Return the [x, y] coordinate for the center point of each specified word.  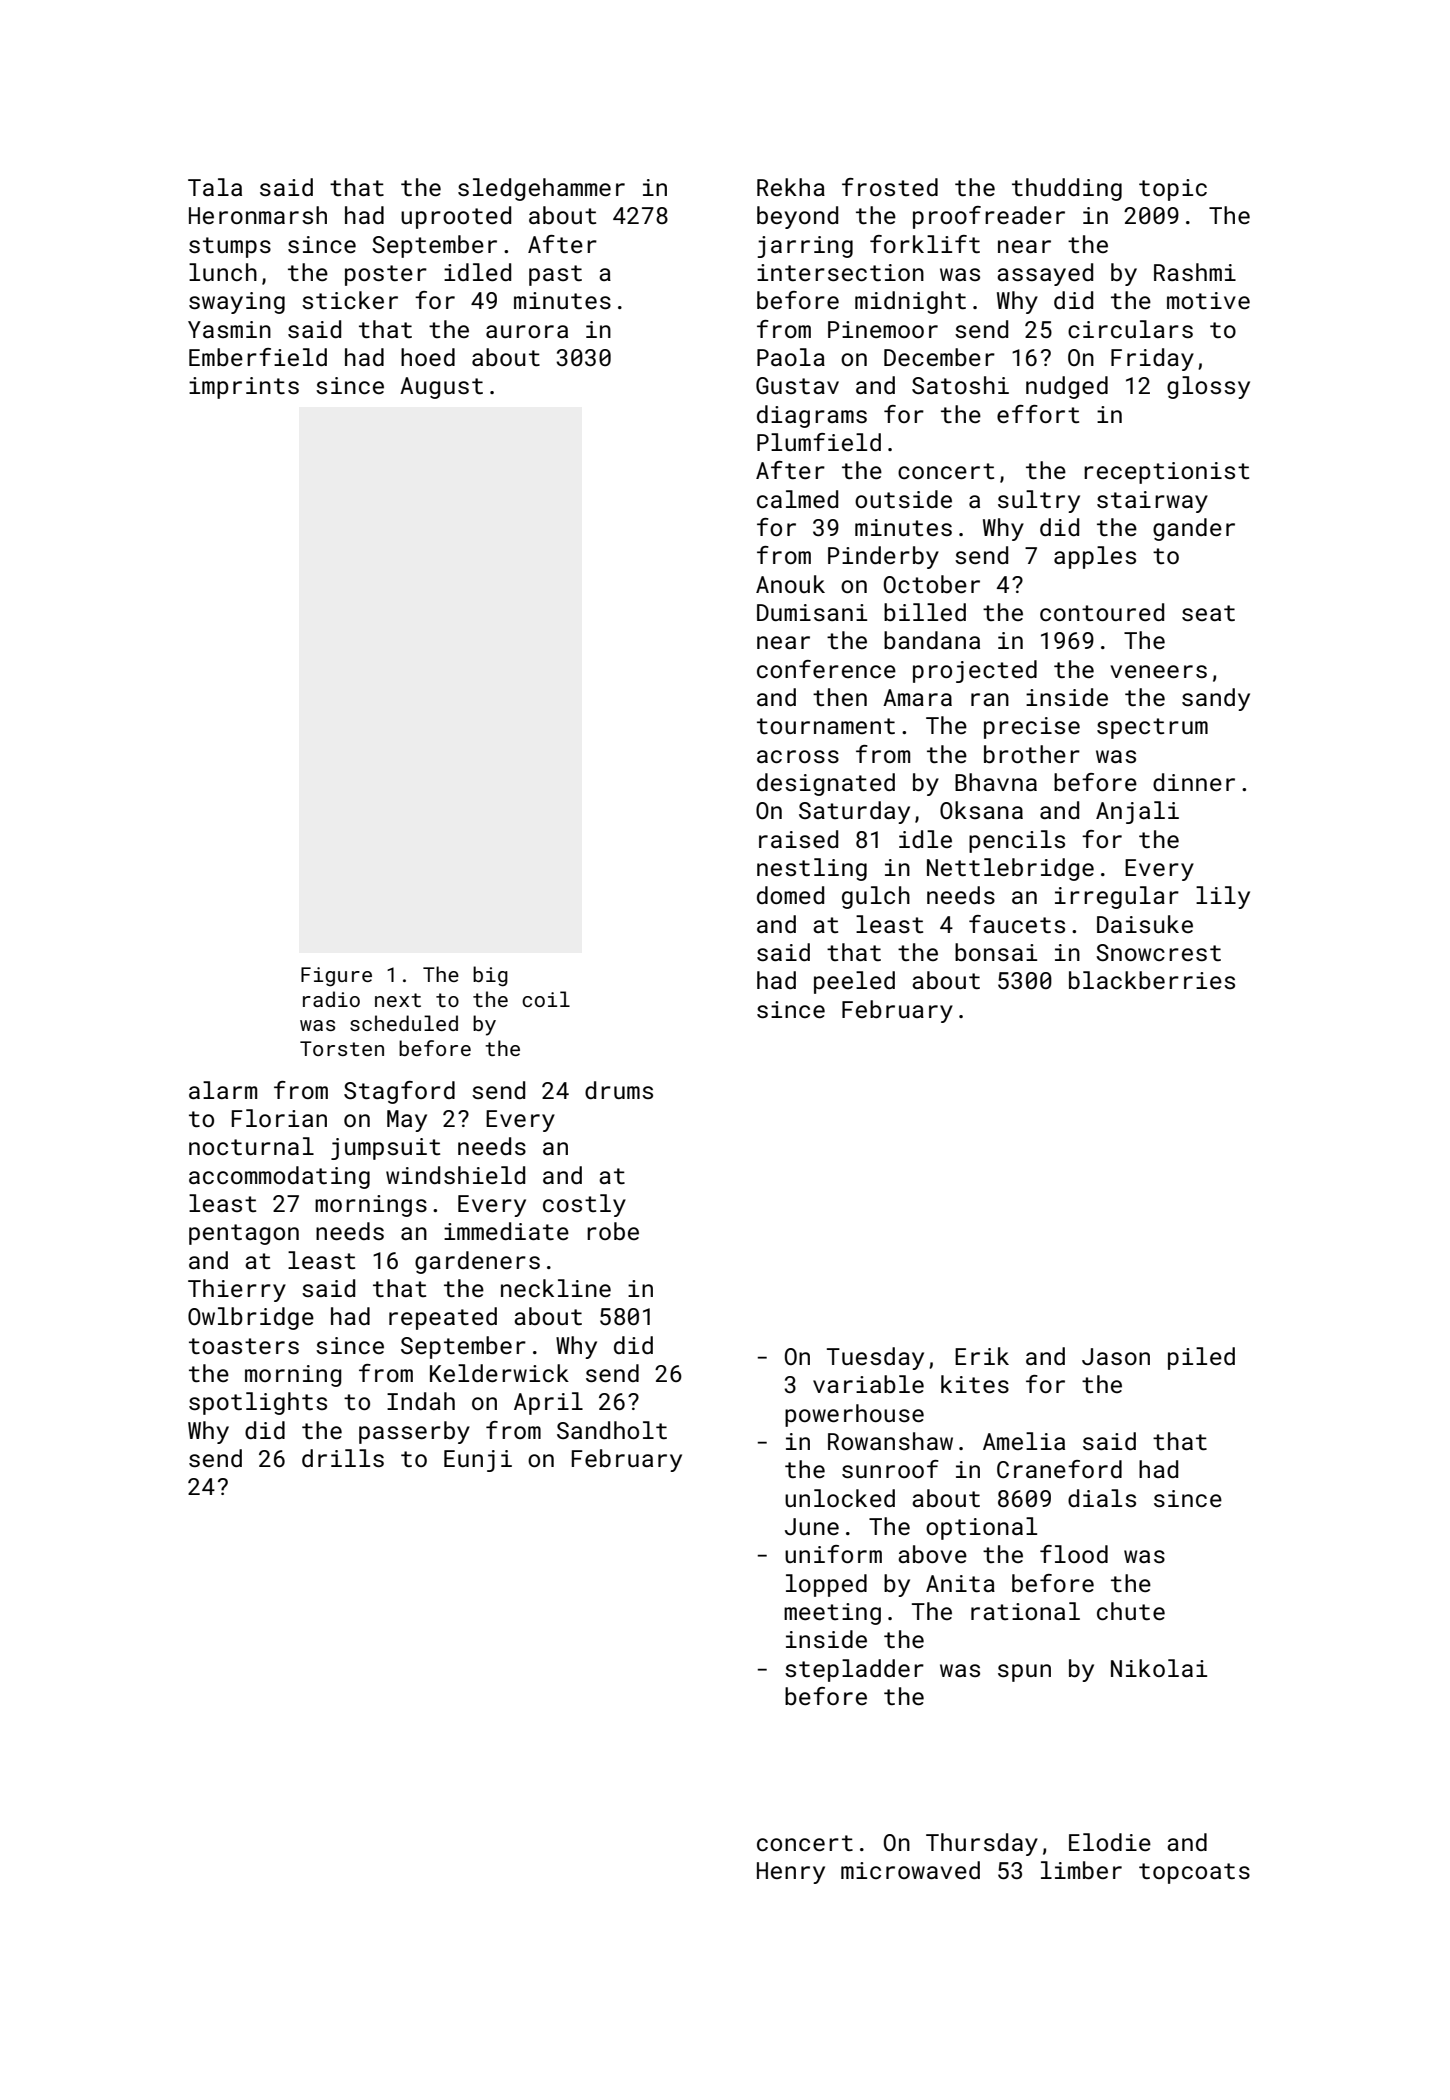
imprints [244, 388]
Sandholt [612, 1430]
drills [343, 1458]
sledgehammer [541, 189]
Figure [336, 977]
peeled [854, 982]
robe [613, 1231]
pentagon [244, 1234]
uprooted [456, 217]
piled [1201, 1358]
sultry [1039, 501]
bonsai [996, 952]
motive [1208, 300]
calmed [797, 499]
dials [1102, 1498]
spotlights [258, 1403]
